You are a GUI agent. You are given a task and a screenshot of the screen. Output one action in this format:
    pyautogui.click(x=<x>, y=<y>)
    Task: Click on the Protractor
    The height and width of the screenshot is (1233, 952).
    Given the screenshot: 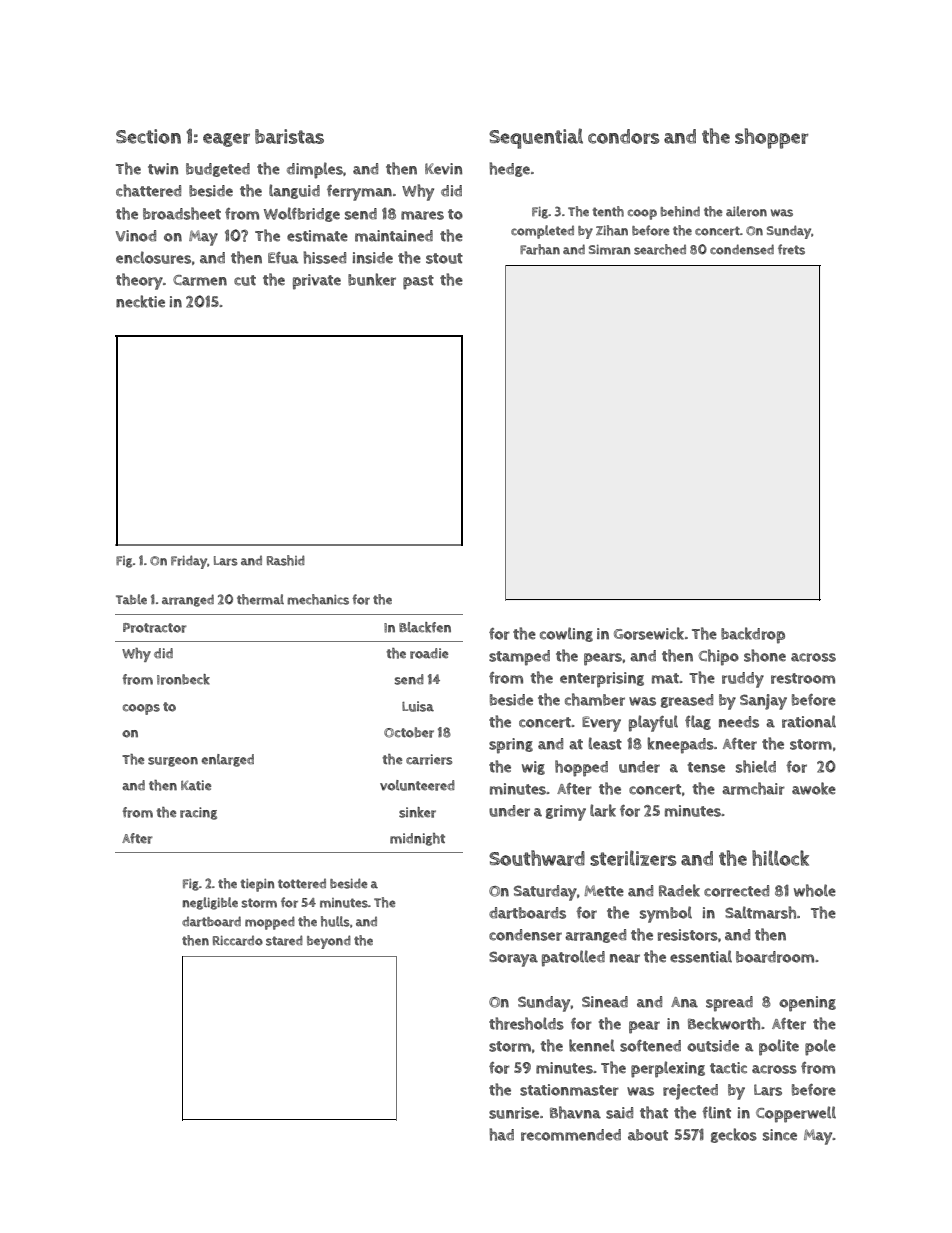 What is the action you would take?
    pyautogui.click(x=155, y=628)
